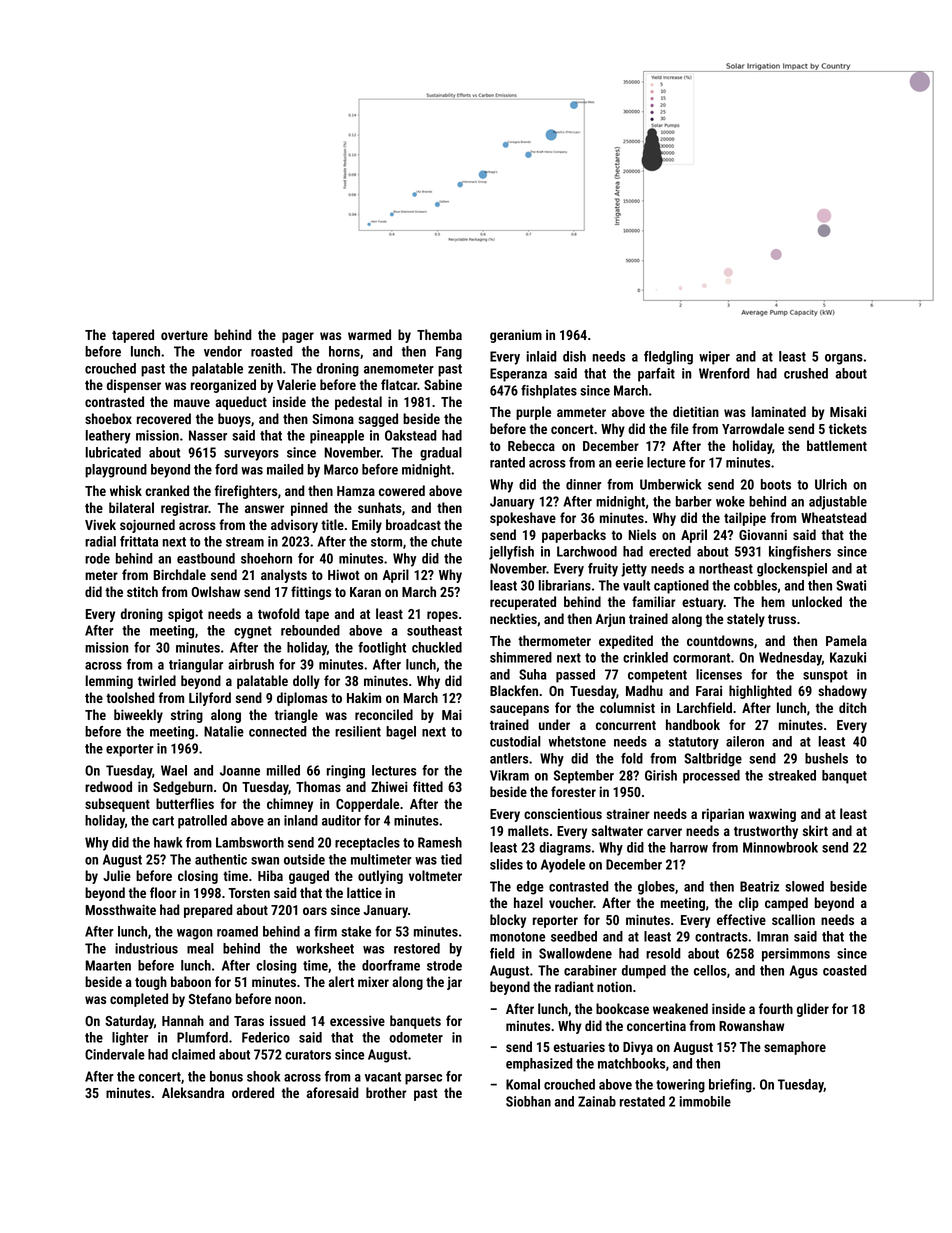 The image size is (952, 1233). I want to click on bushels, so click(826, 758).
